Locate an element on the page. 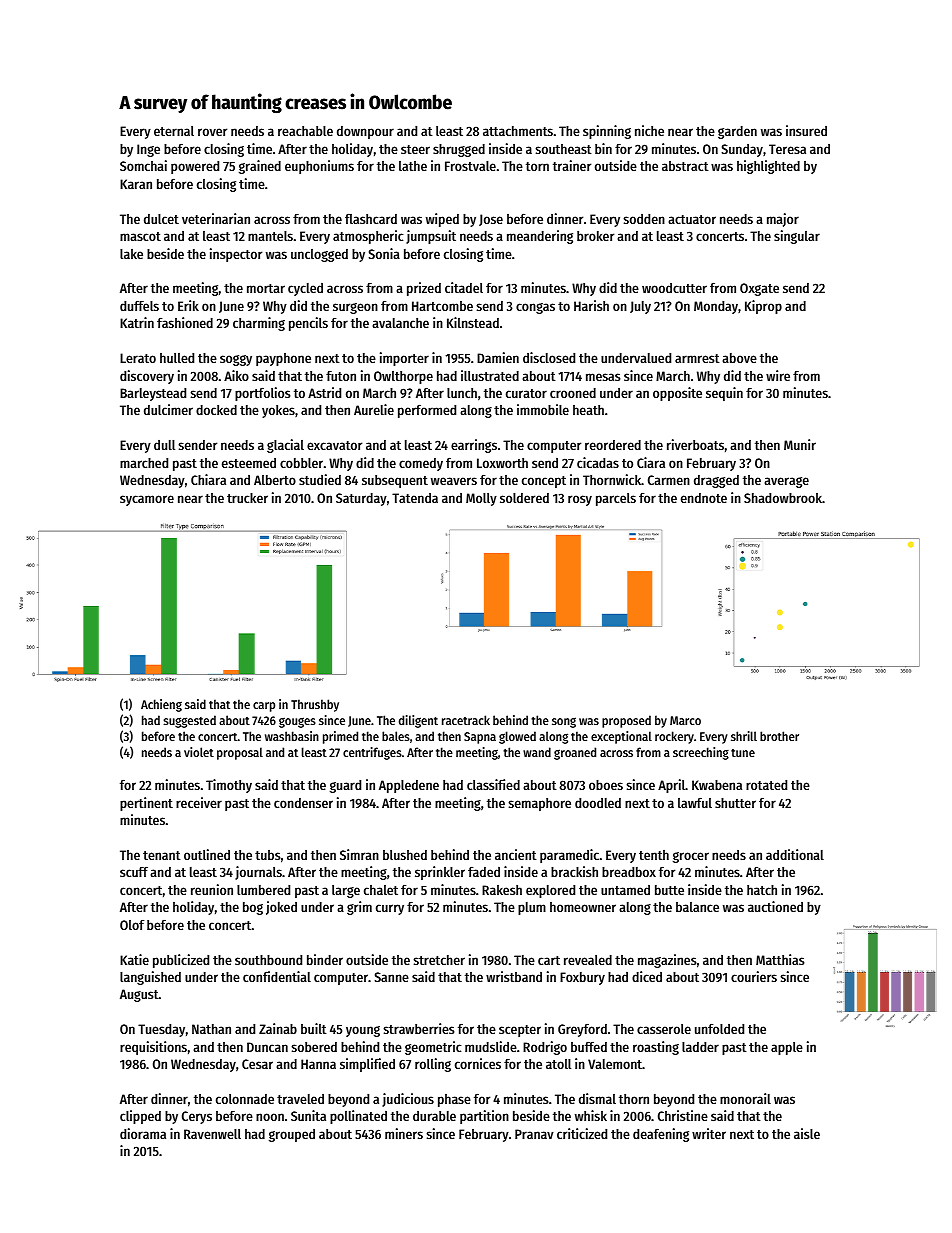 The height and width of the document is (1233, 952). attachments is located at coordinates (518, 131).
